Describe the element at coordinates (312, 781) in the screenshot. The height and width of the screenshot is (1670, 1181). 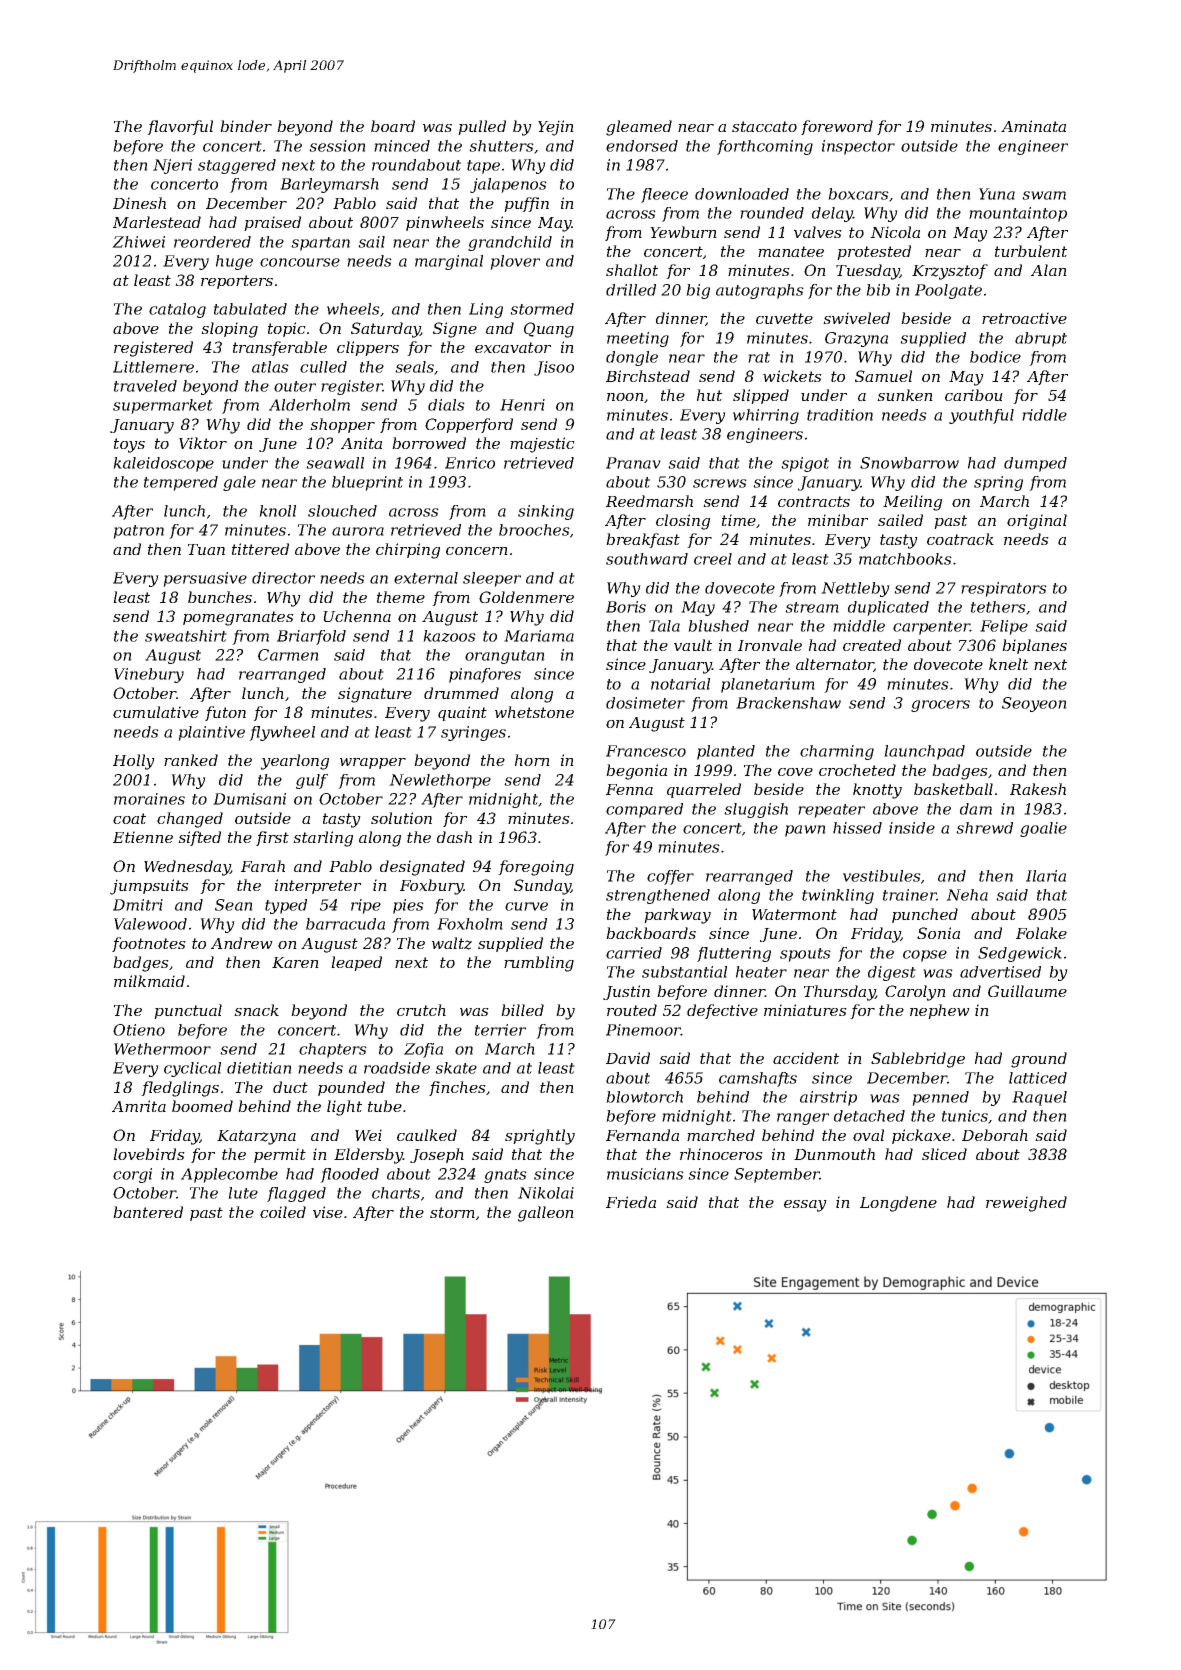
I see `gulf` at that location.
